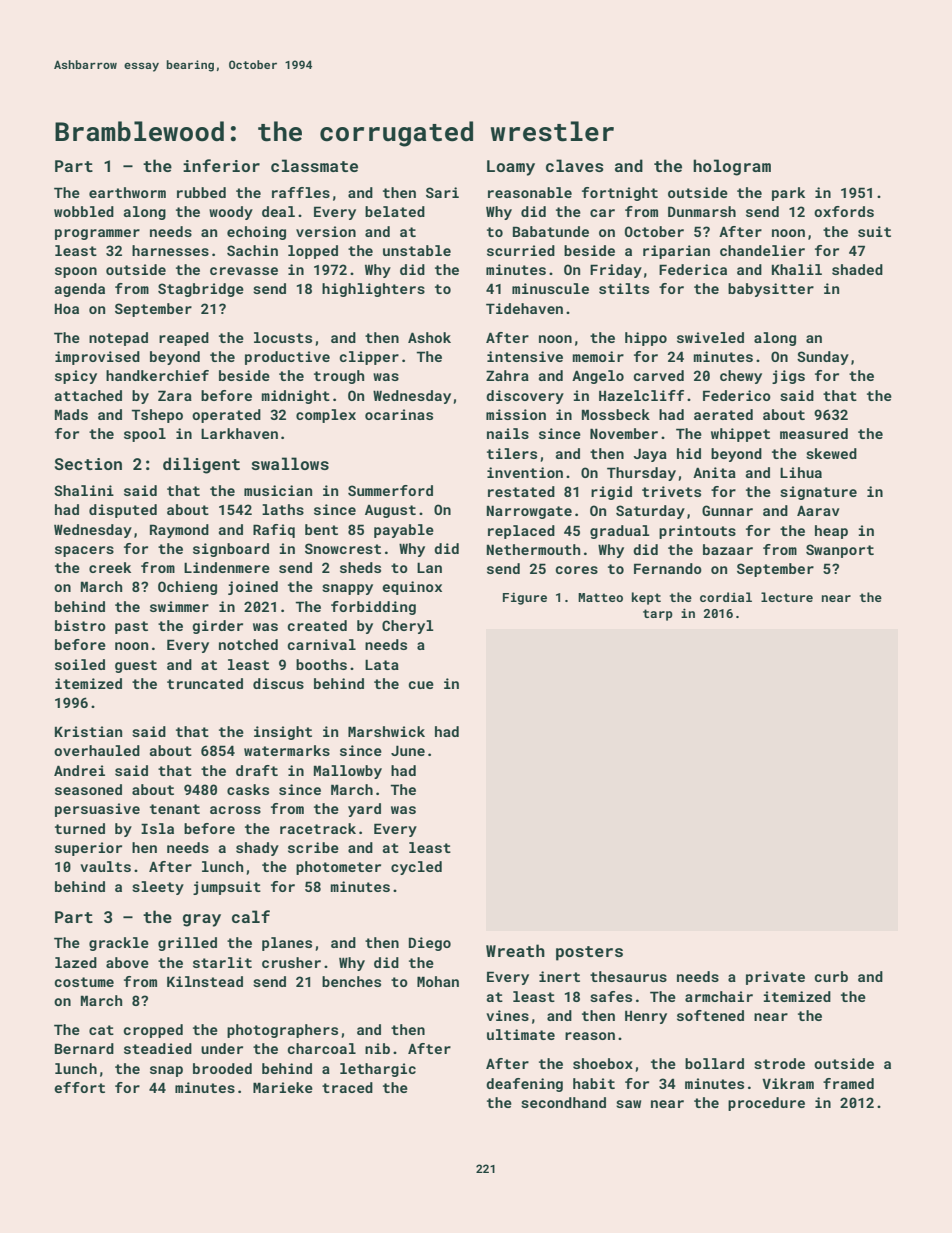 The width and height of the screenshot is (952, 1233). I want to click on hologram, so click(732, 167).
